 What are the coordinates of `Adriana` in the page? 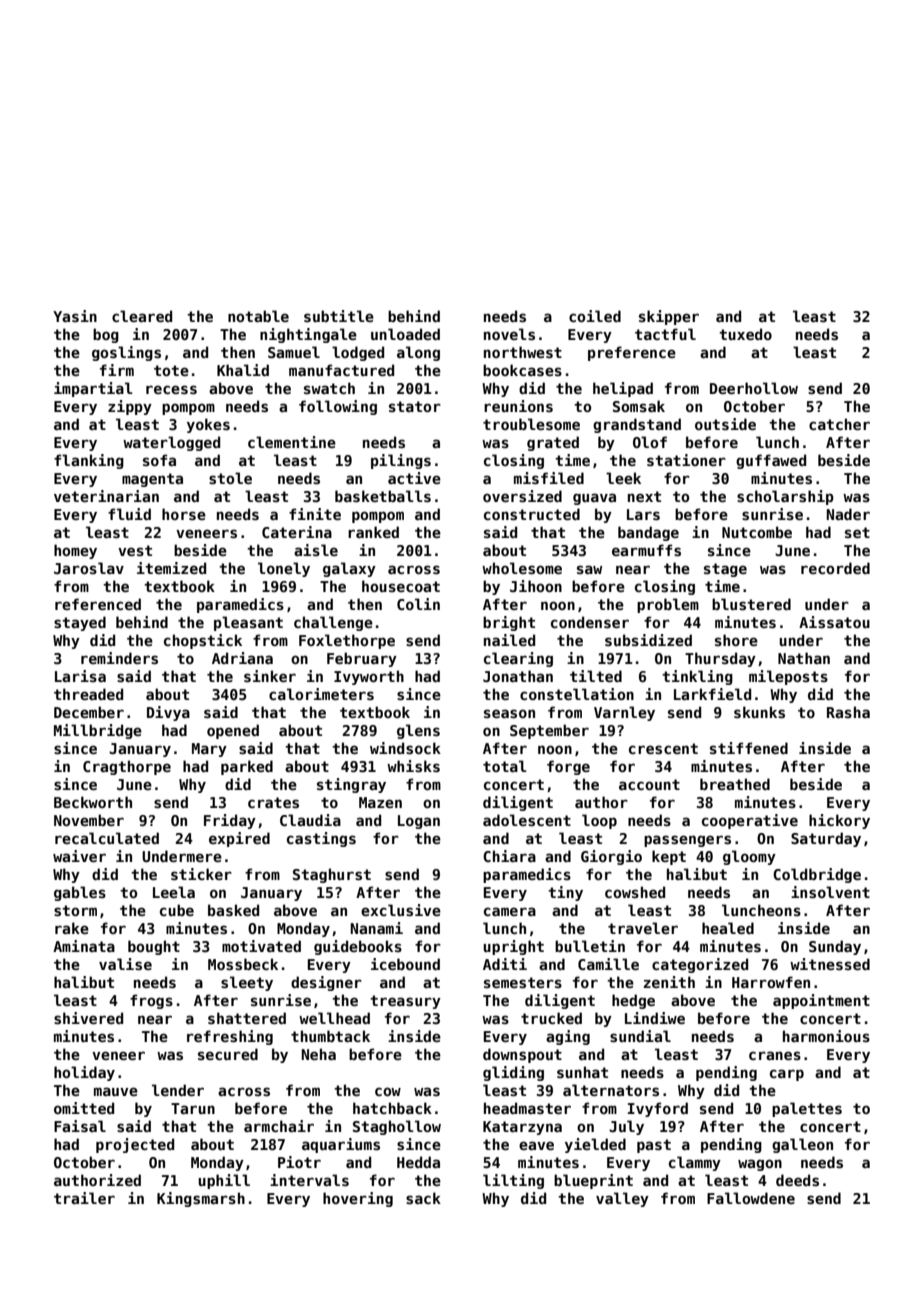 It's located at (242, 658).
